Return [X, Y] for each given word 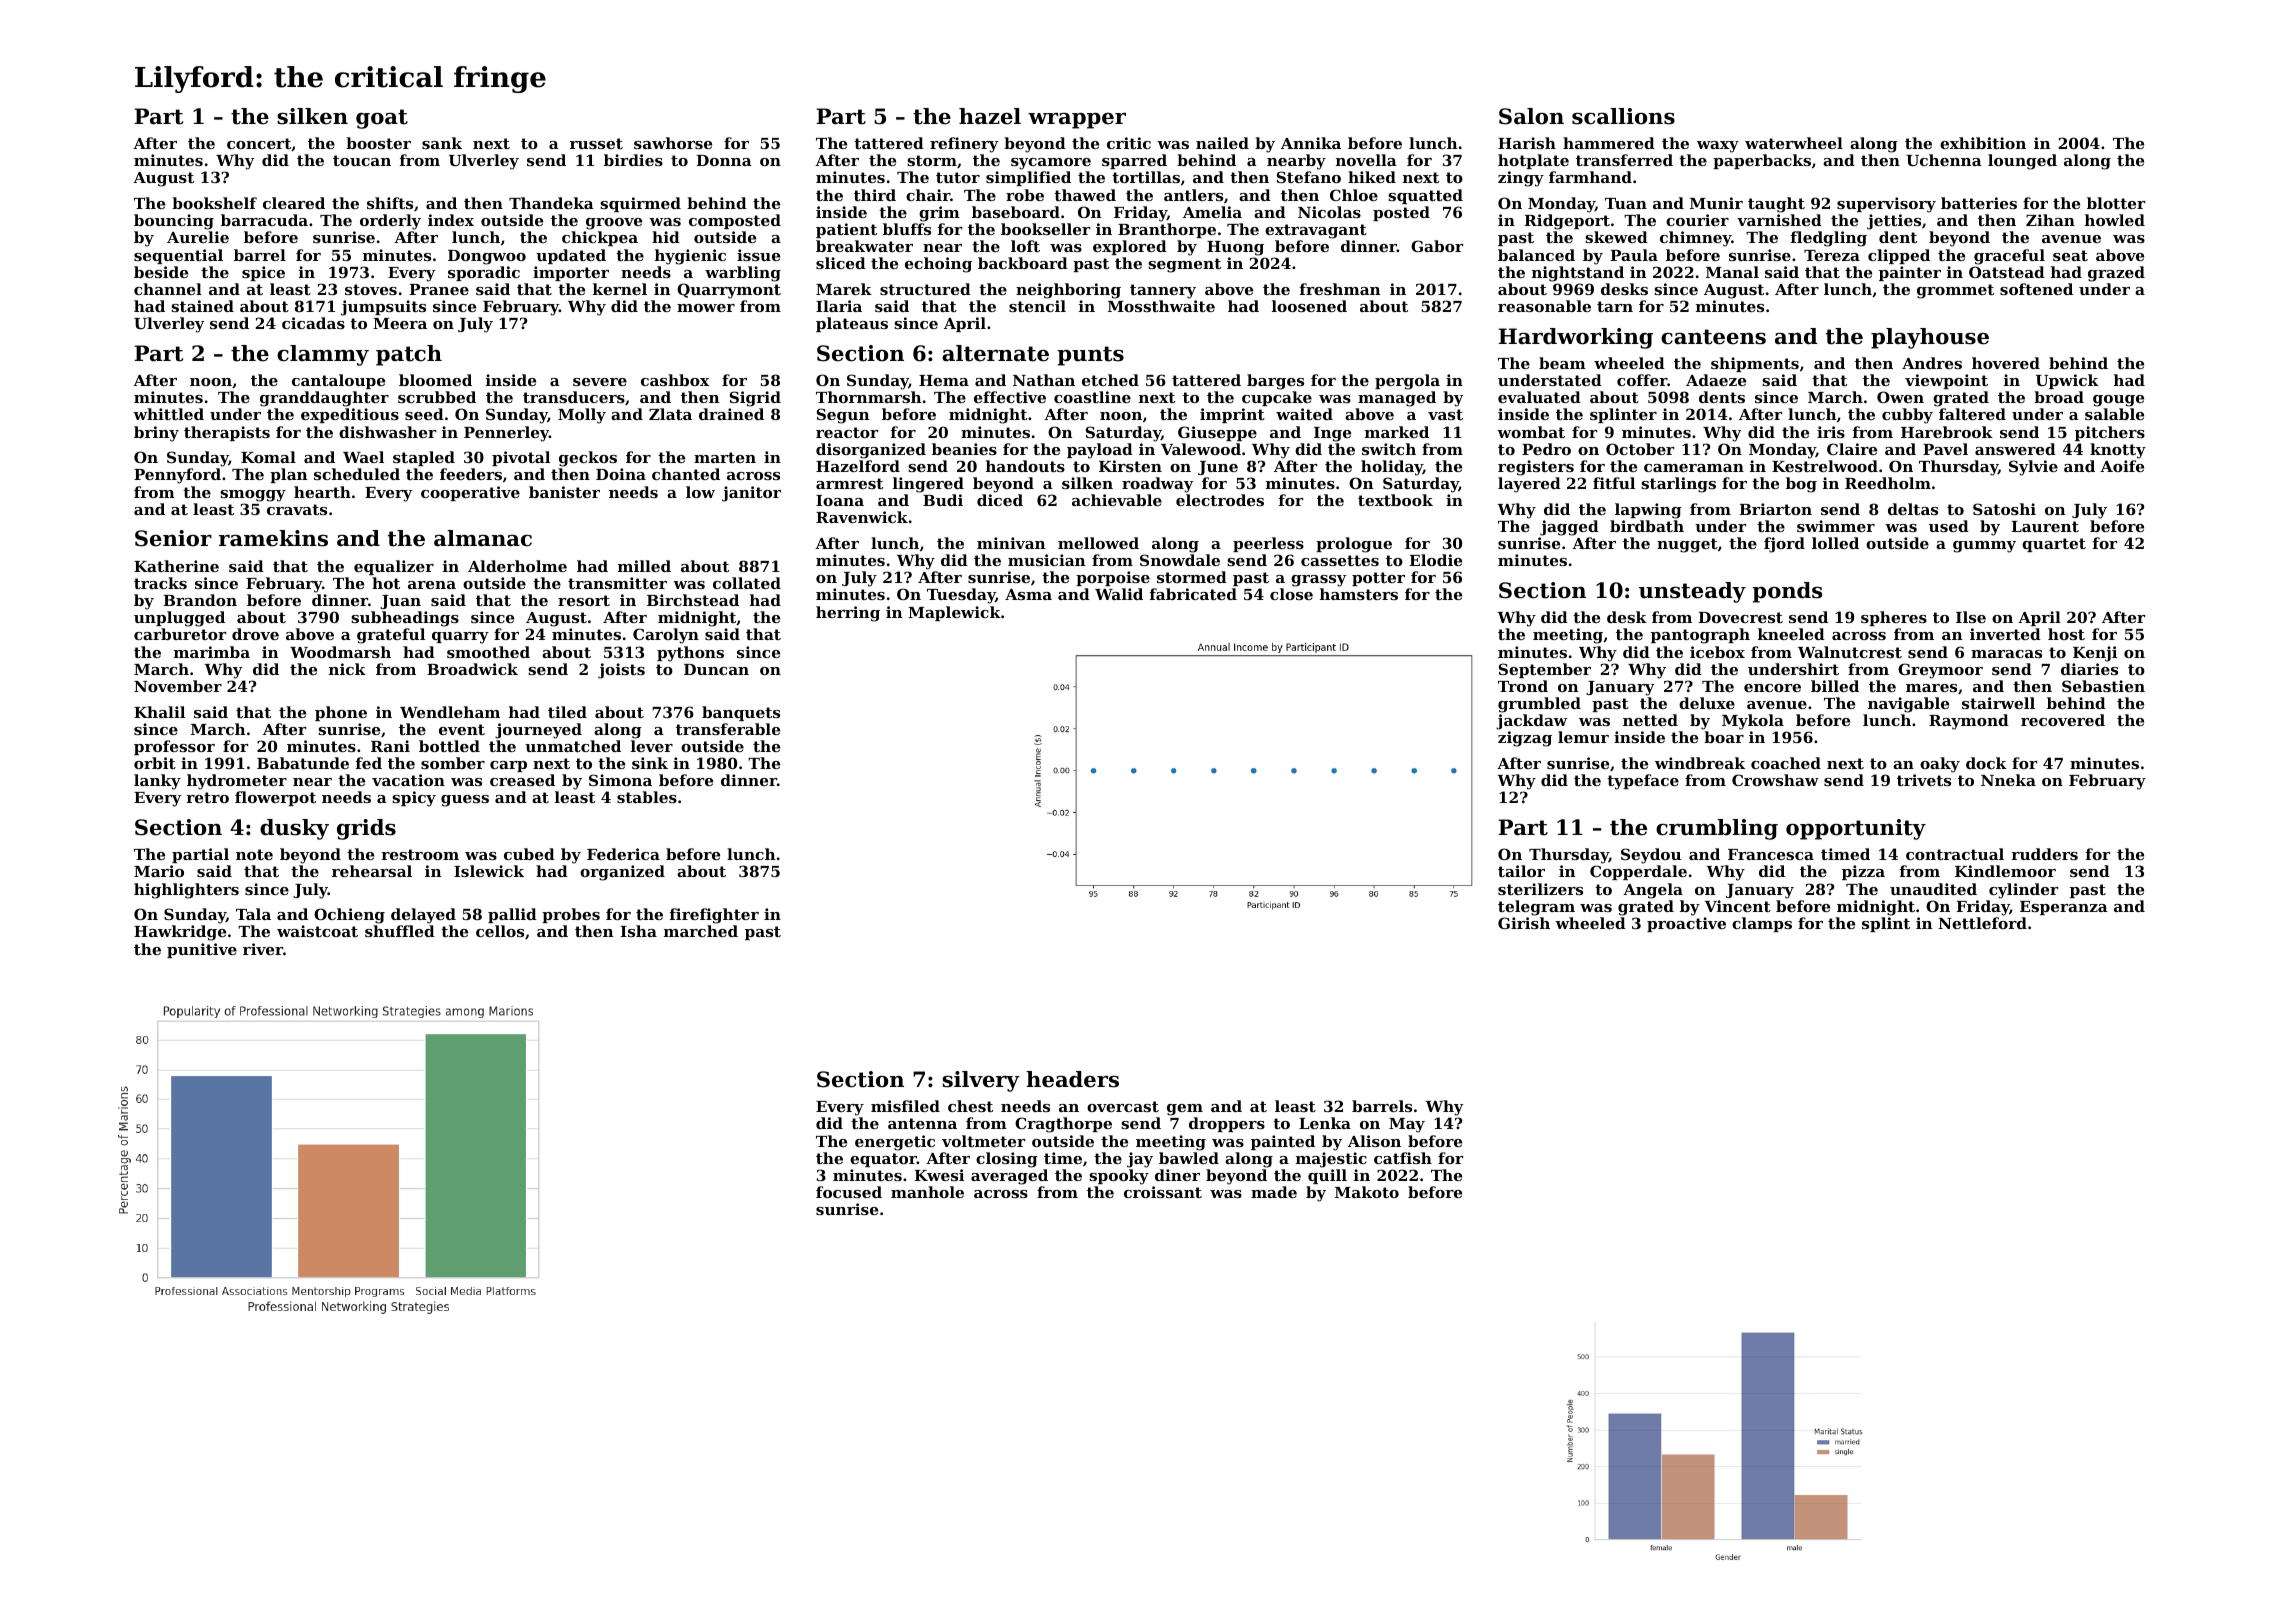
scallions [1623, 116]
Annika [1311, 143]
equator [883, 1160]
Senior [173, 538]
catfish [1403, 1158]
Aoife [2122, 466]
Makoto [1367, 1192]
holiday [1392, 468]
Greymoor [1940, 671]
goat [382, 119]
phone [341, 713]
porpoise [1113, 578]
